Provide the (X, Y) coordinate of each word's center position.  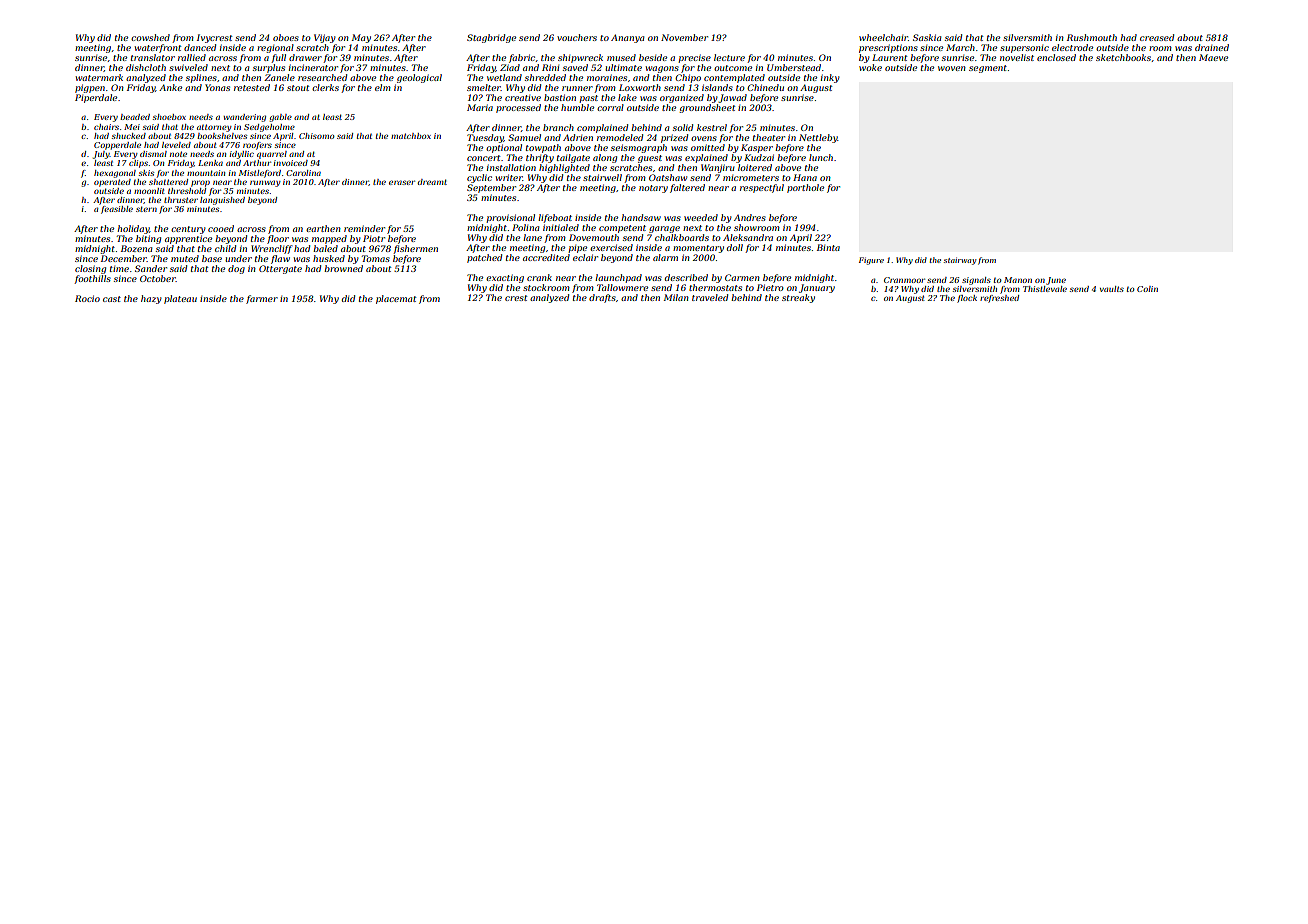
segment (988, 69)
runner (577, 88)
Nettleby (818, 138)
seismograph (639, 148)
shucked (129, 136)
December (124, 258)
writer (509, 177)
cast (112, 299)
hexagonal (115, 174)
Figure (871, 261)
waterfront (158, 48)
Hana (805, 177)
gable (281, 118)
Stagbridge (491, 38)
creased (1157, 37)
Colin (1147, 289)
